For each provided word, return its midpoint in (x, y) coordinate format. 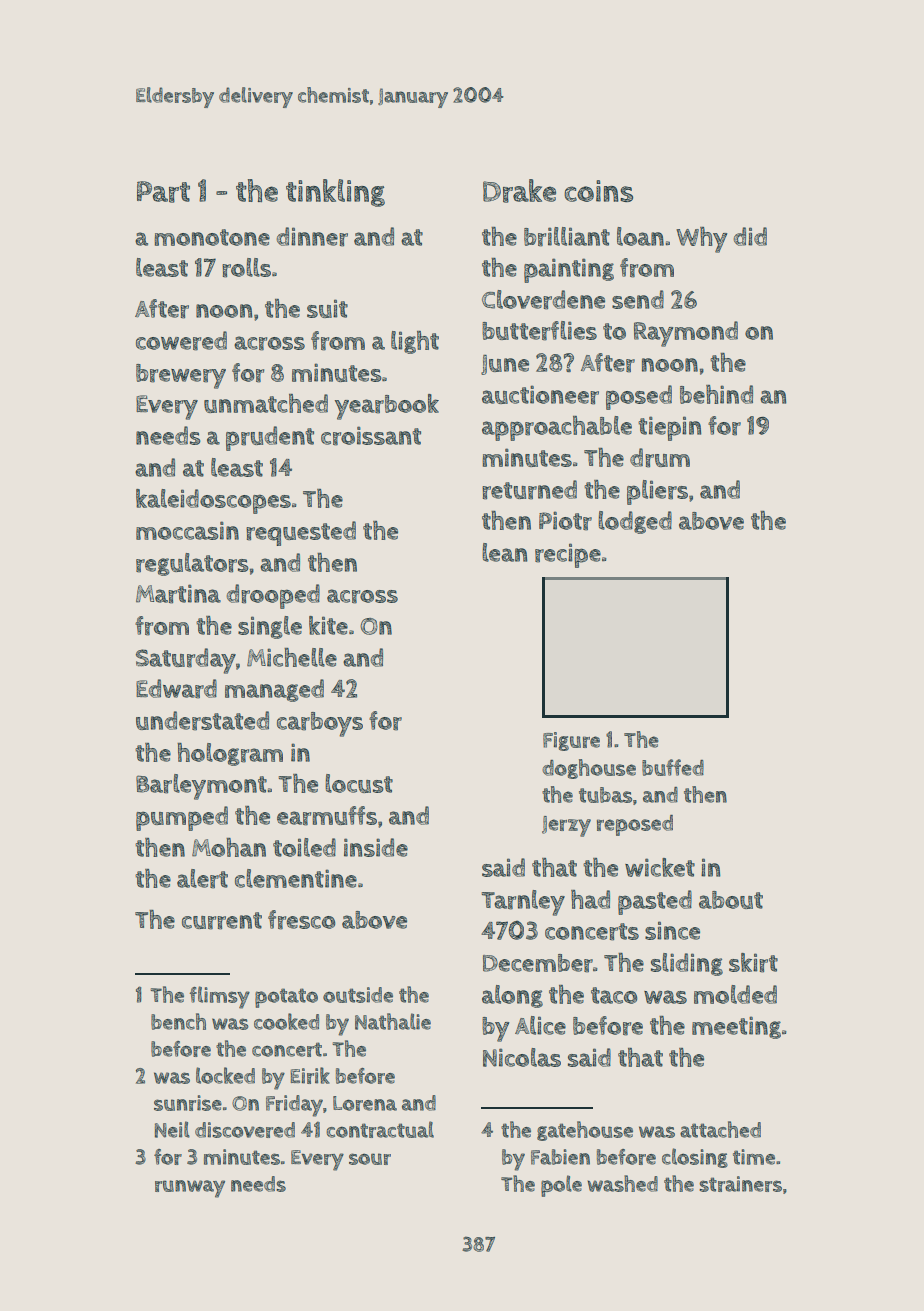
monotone (212, 237)
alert (202, 879)
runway (190, 1189)
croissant (371, 436)
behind (716, 394)
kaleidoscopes (213, 501)
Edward (176, 689)
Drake (519, 191)
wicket (660, 867)
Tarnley (523, 903)
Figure (571, 741)
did (750, 236)
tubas (605, 795)
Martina (178, 594)
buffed (673, 767)
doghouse (589, 769)
